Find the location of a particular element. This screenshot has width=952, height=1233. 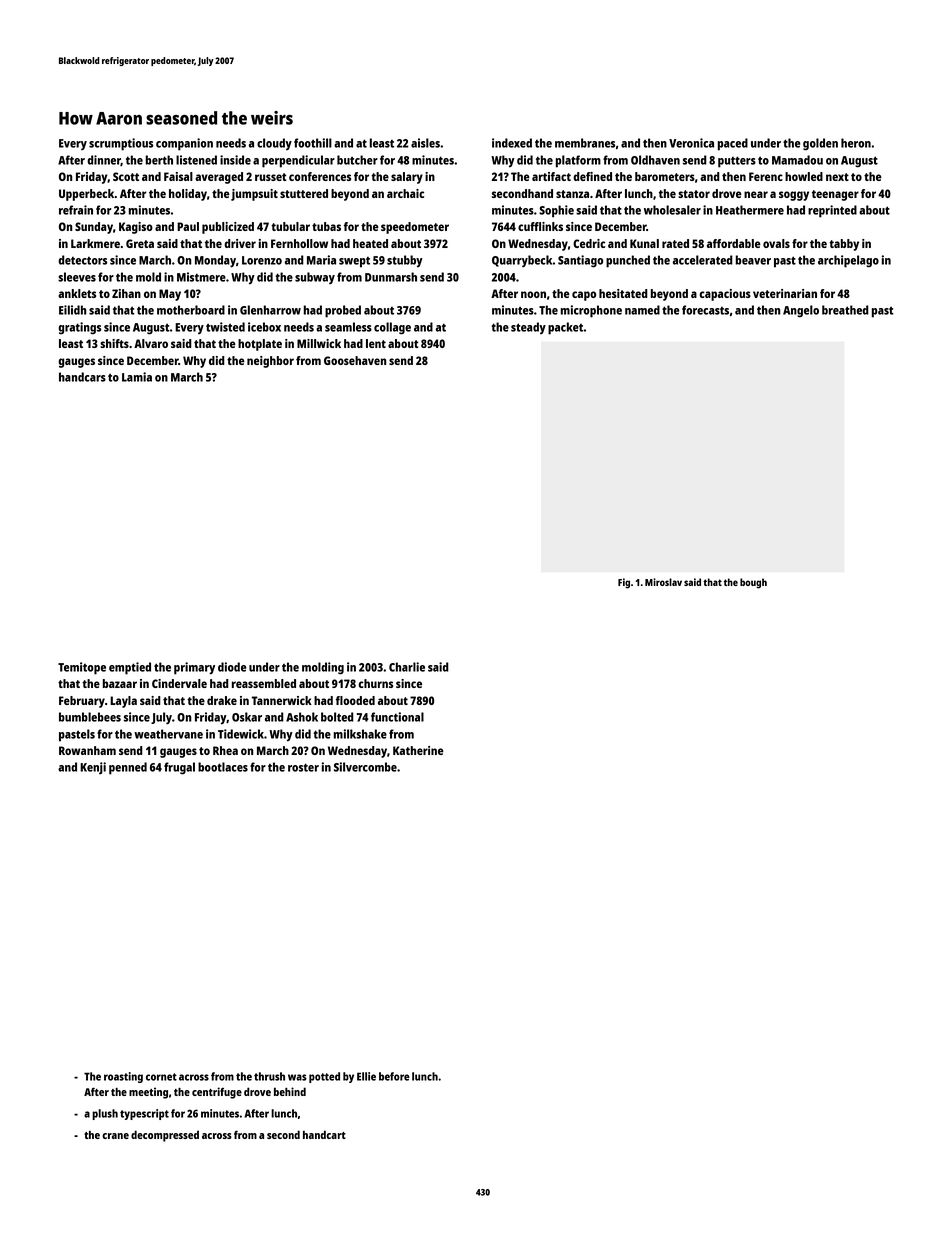

handcart is located at coordinates (324, 1134).
